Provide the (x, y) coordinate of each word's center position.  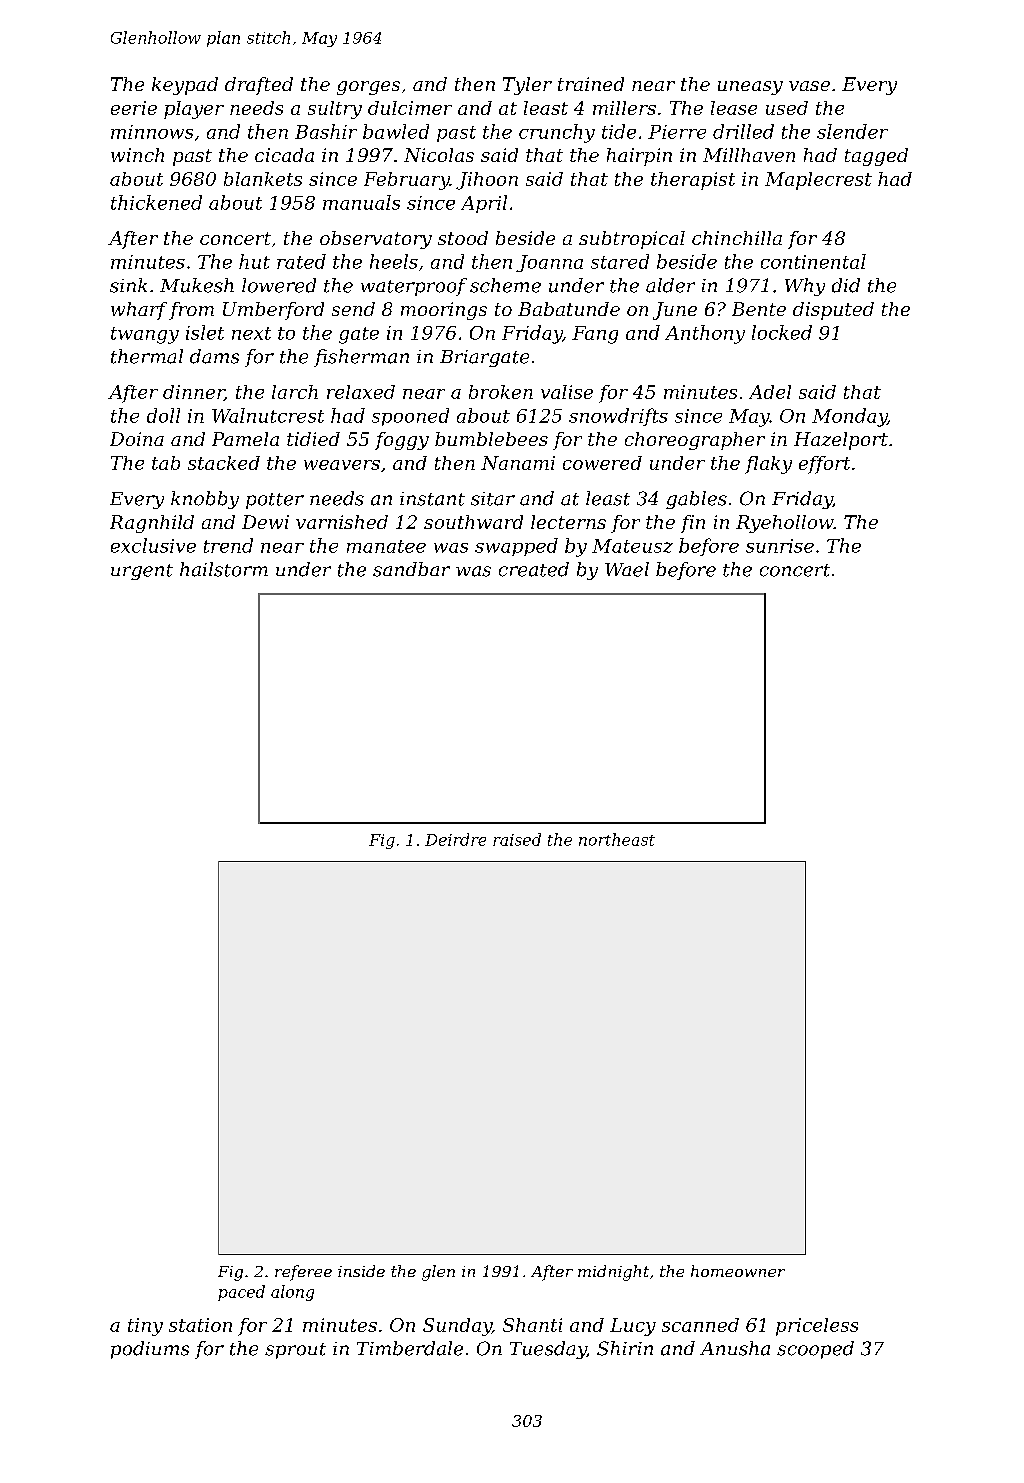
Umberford (273, 311)
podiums (150, 1350)
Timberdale (410, 1348)
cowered (602, 463)
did (846, 285)
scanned (700, 1325)
